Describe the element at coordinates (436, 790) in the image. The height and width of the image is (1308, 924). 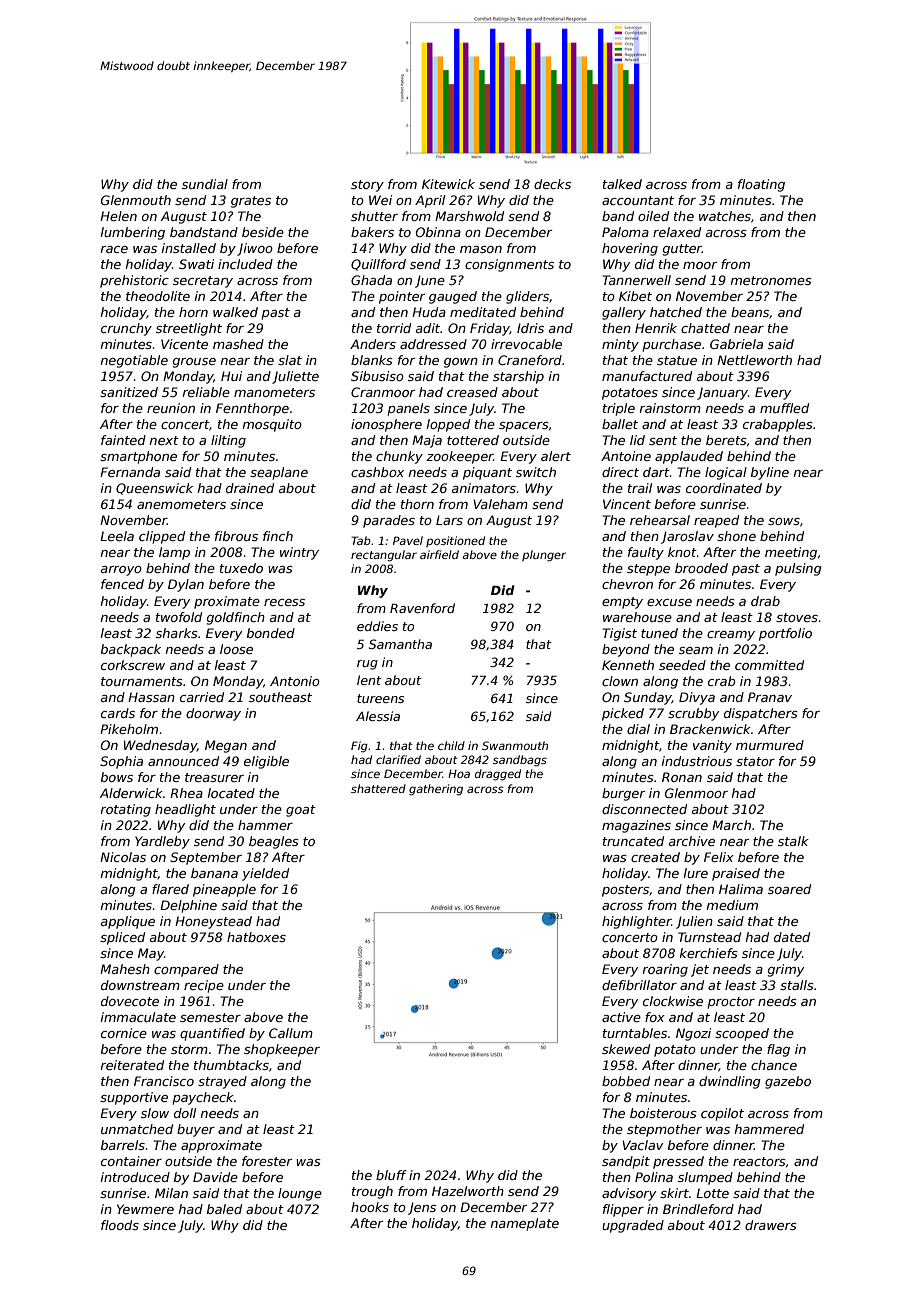
I see `gathering` at that location.
